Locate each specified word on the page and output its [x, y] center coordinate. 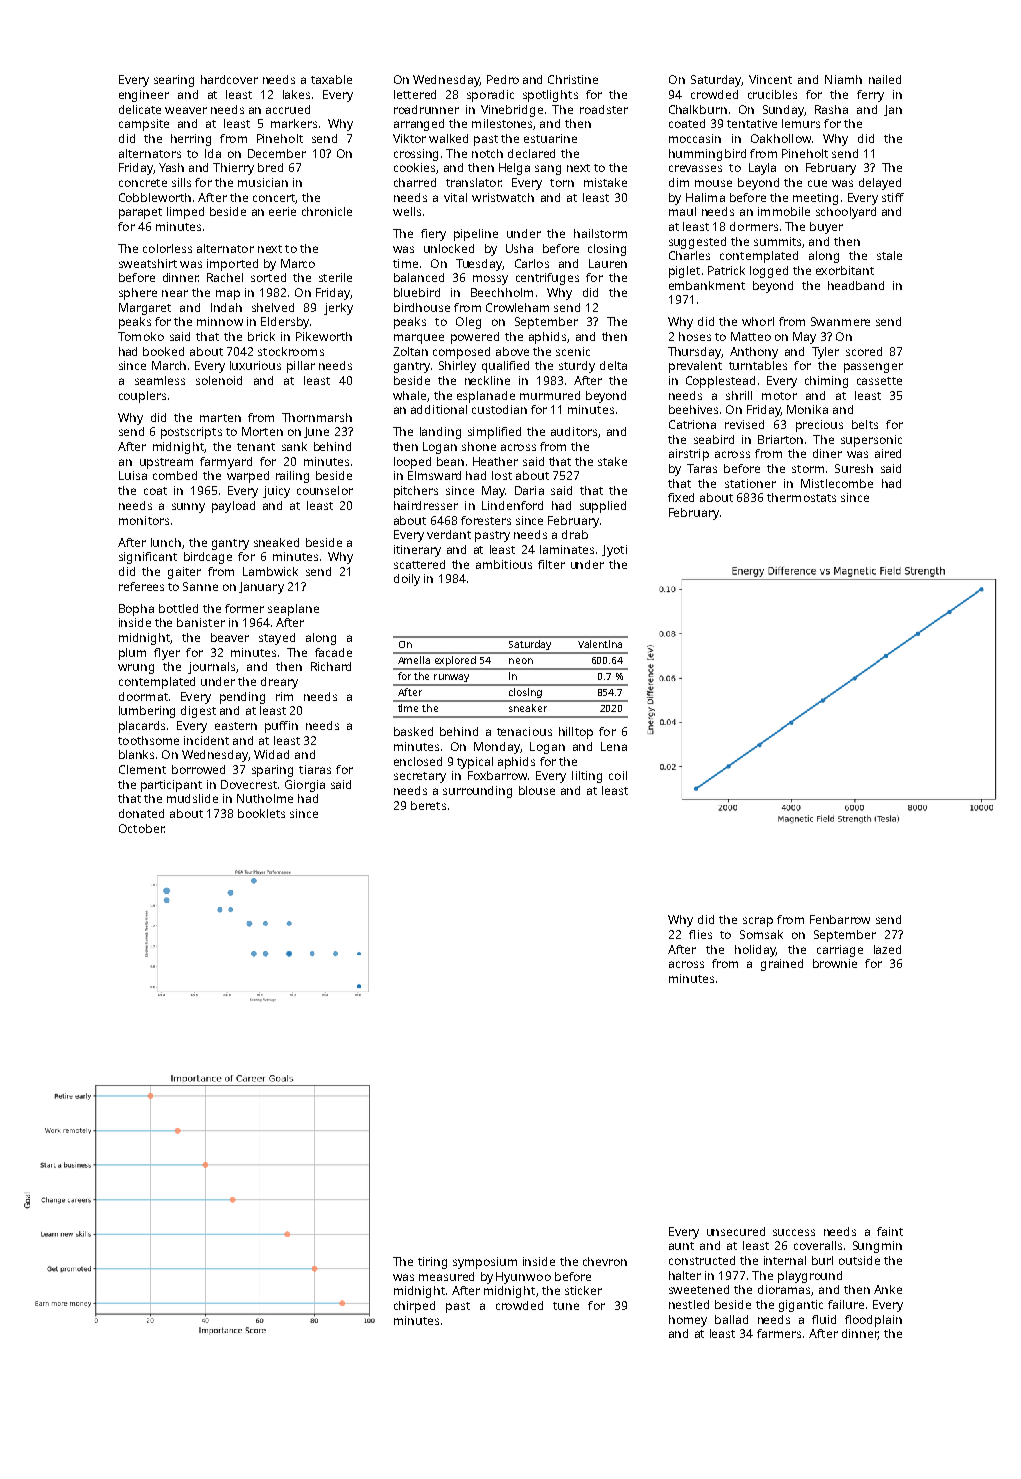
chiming [826, 382]
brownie [835, 963]
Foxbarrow [497, 775]
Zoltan [410, 351]
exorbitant [845, 270]
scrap [758, 922]
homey [688, 1321]
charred [415, 182]
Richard [331, 666]
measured [446, 1276]
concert [274, 198]
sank [294, 446]
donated [141, 813]
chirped [414, 1307]
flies [700, 934]
